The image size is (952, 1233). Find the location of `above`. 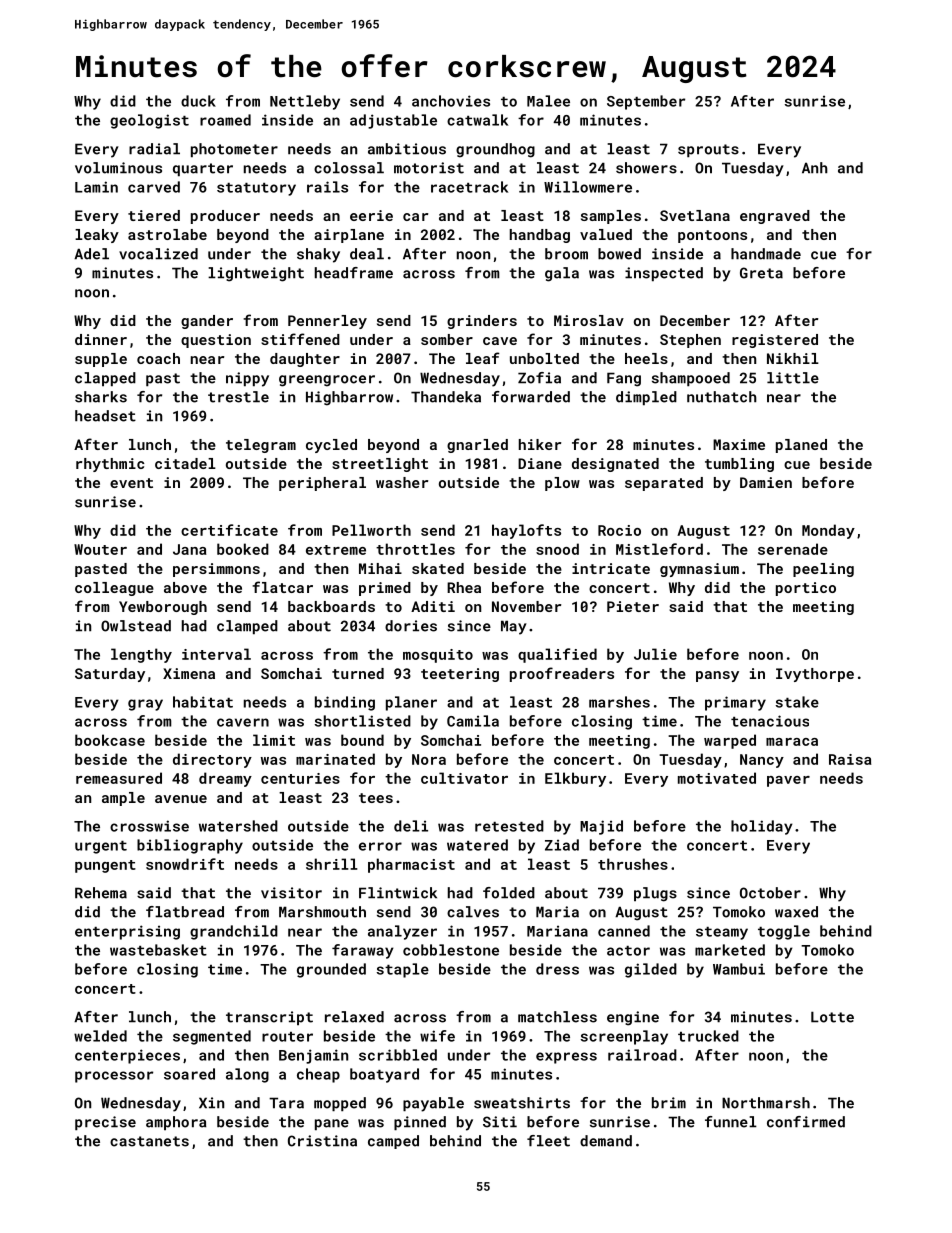

above is located at coordinates (185, 587).
